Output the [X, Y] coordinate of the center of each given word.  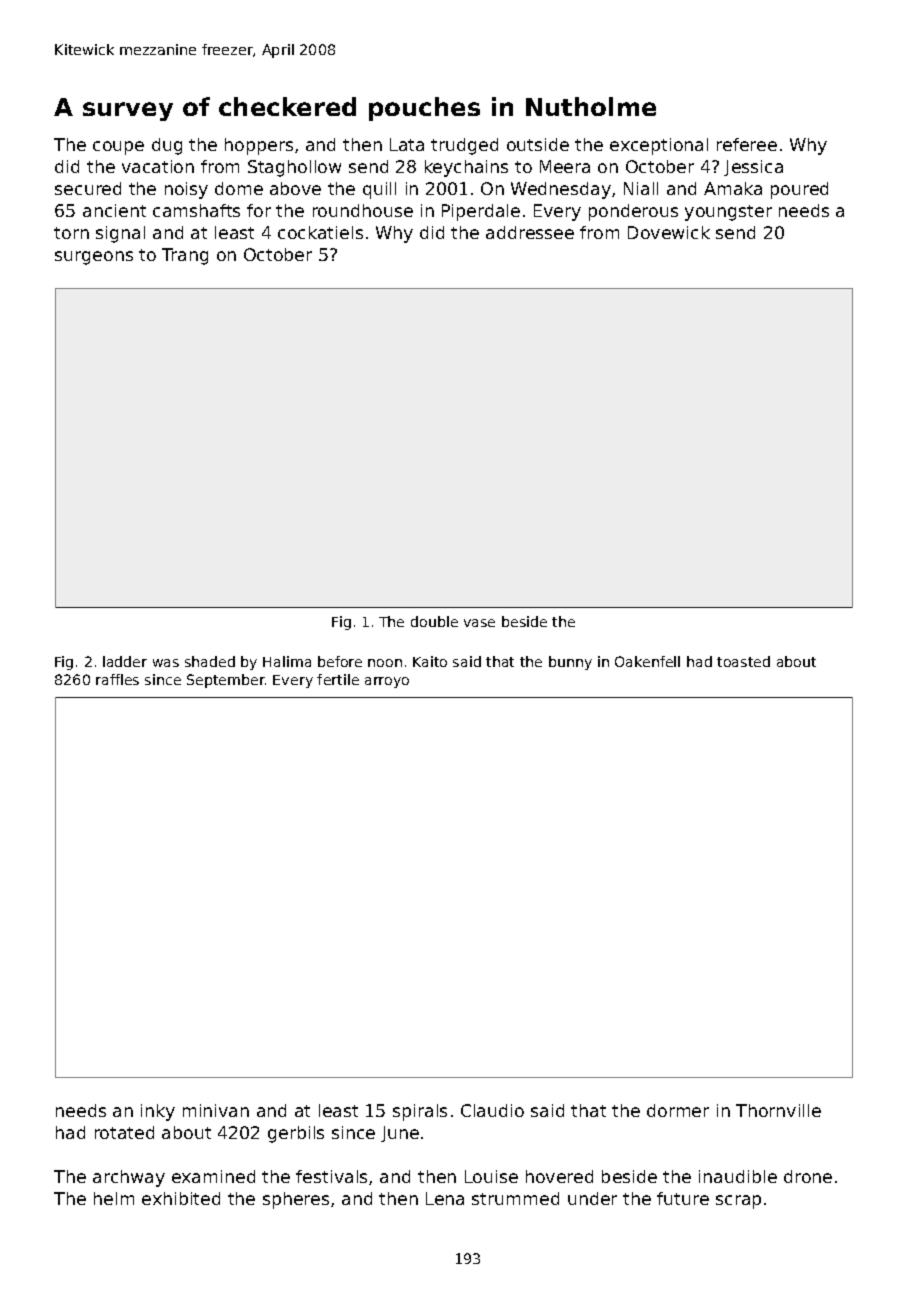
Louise [491, 1176]
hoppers [259, 146]
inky [158, 1112]
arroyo [387, 682]
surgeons [94, 258]
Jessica [753, 168]
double [434, 621]
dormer [678, 1110]
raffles [117, 679]
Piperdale [481, 212]
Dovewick [669, 232]
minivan [216, 1110]
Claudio [492, 1110]
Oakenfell [647, 661]
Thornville [778, 1110]
